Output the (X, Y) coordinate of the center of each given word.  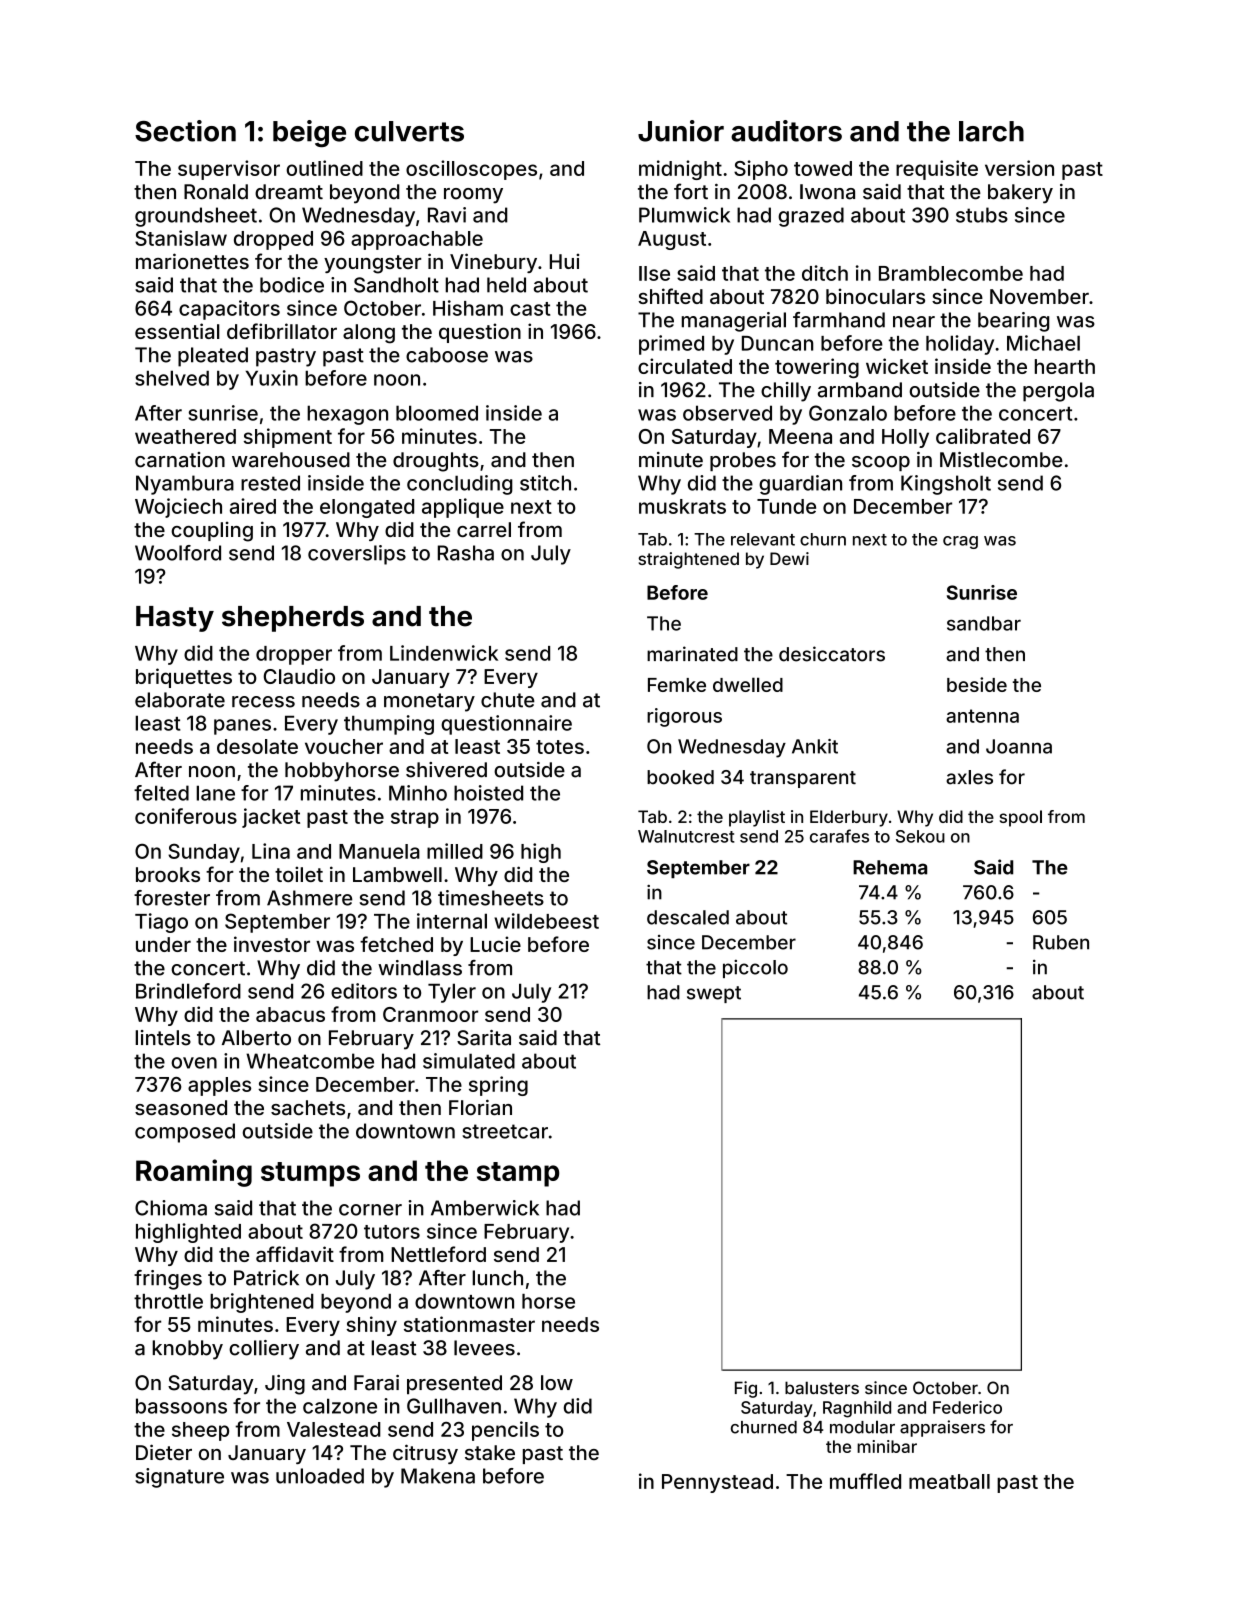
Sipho (761, 170)
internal (452, 921)
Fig (746, 1389)
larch (991, 131)
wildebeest (546, 921)
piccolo (755, 969)
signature (179, 1478)
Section (185, 131)
